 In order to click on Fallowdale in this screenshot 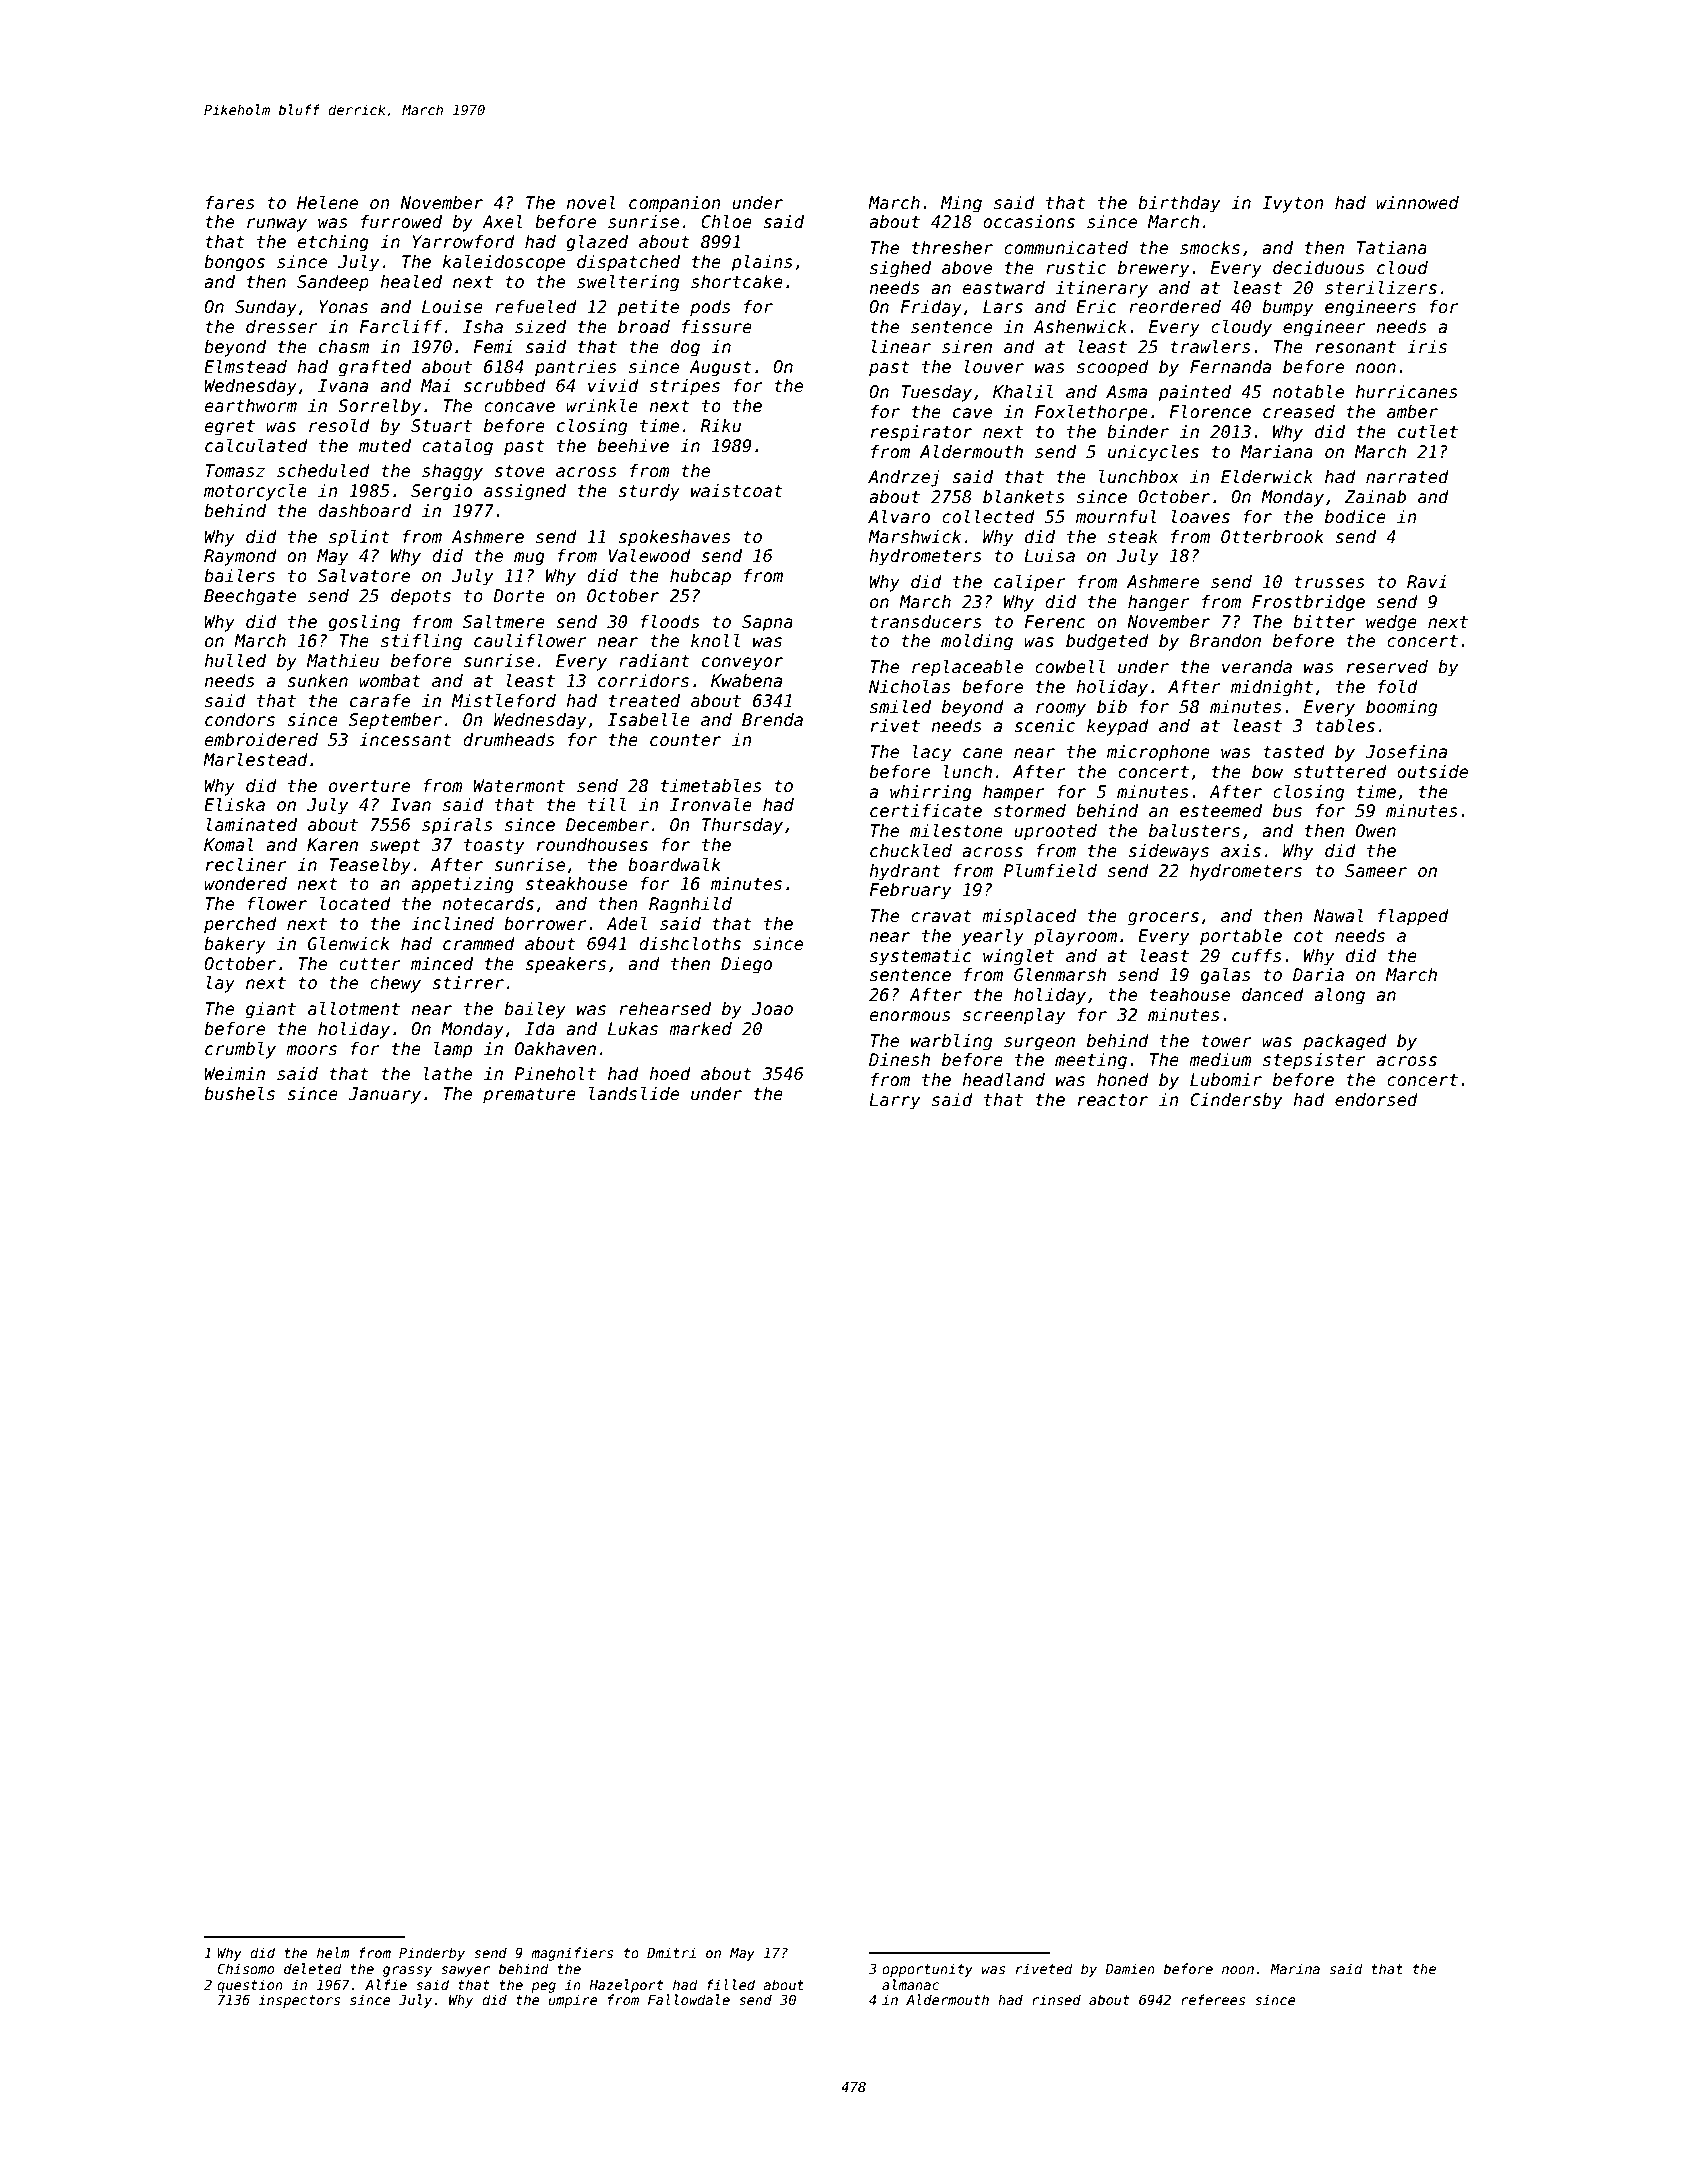, I will do `click(689, 1999)`.
